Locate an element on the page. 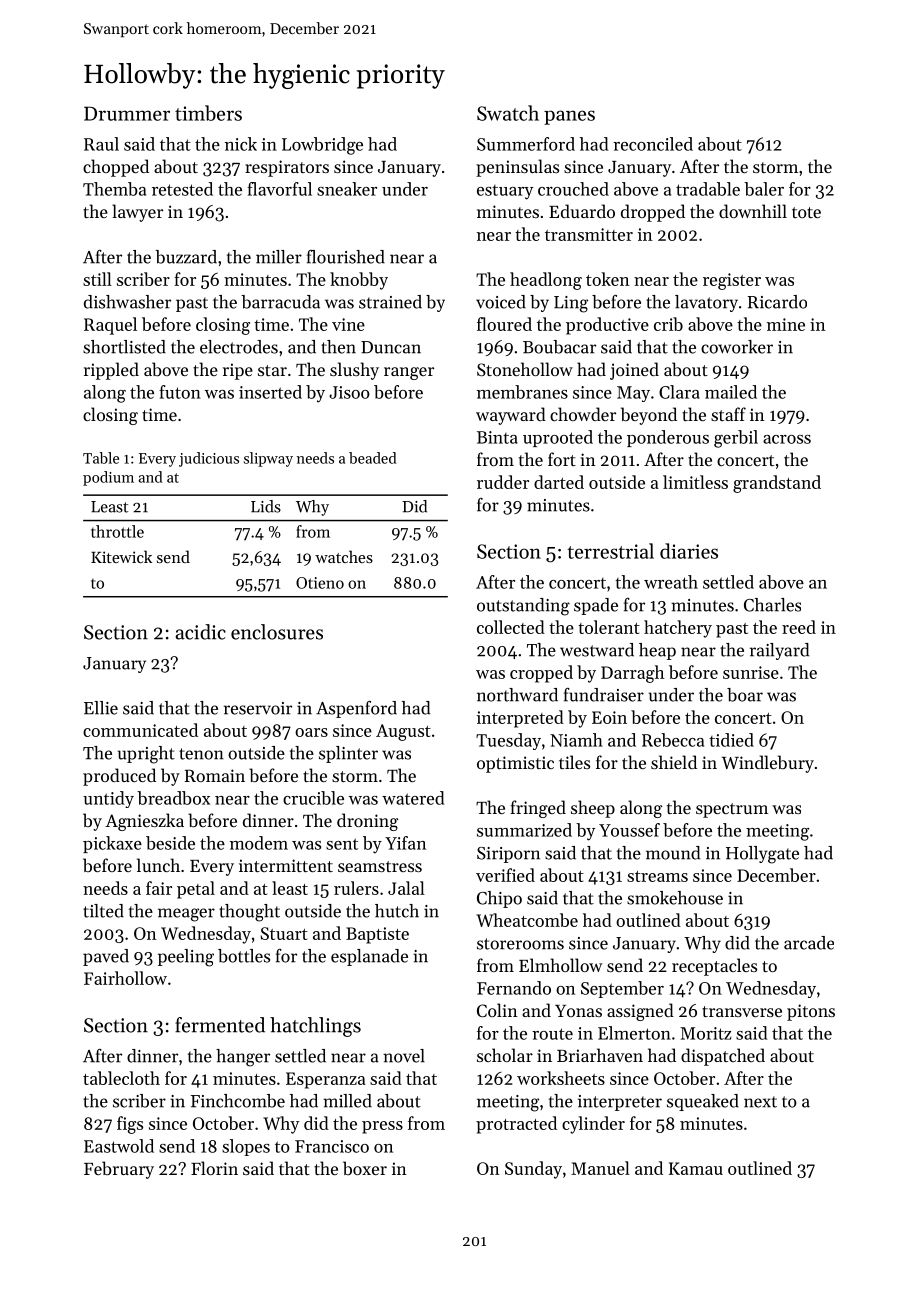 The image size is (924, 1314). electrodes is located at coordinates (239, 347).
